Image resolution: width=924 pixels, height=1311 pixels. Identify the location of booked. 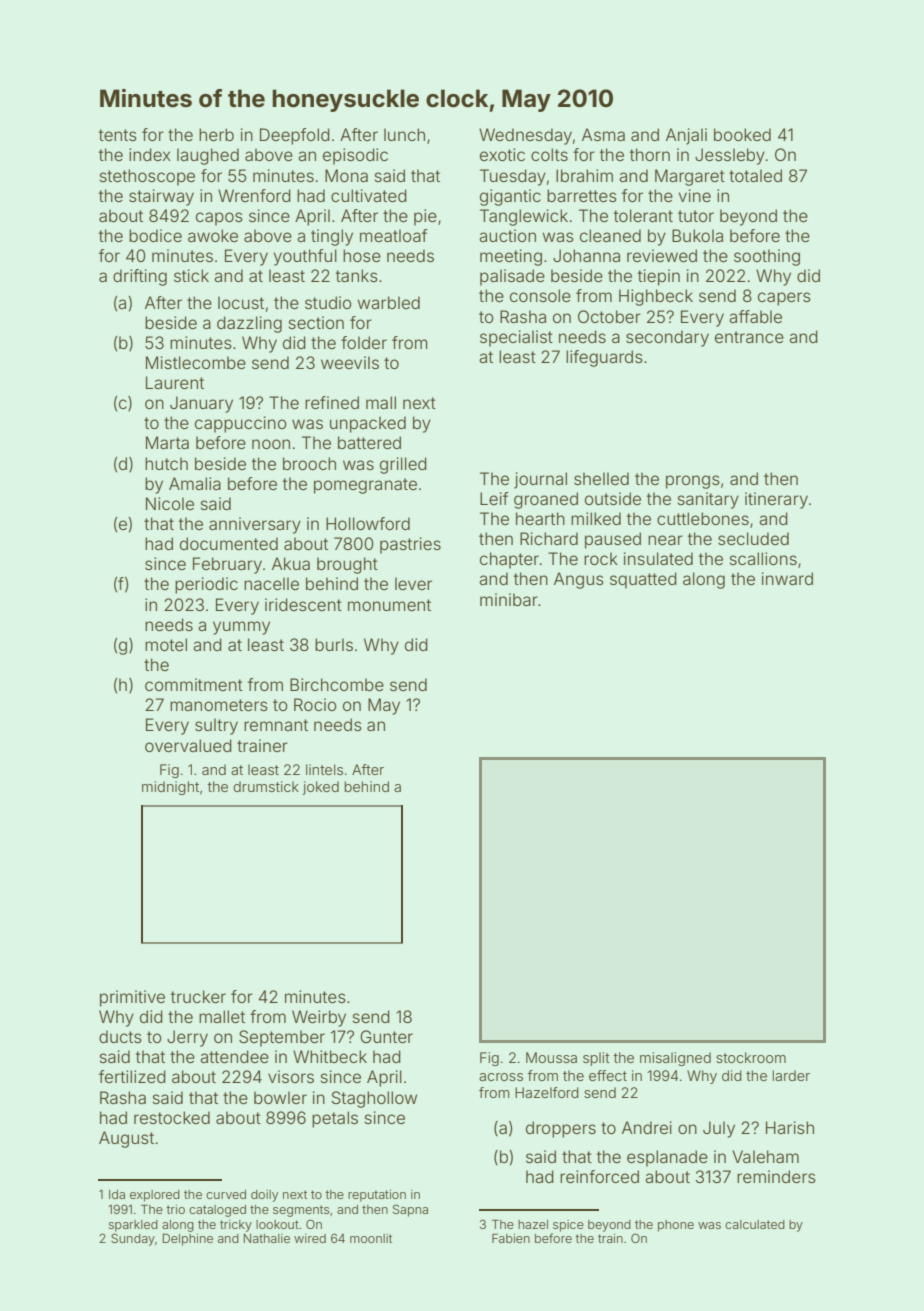
(742, 134).
